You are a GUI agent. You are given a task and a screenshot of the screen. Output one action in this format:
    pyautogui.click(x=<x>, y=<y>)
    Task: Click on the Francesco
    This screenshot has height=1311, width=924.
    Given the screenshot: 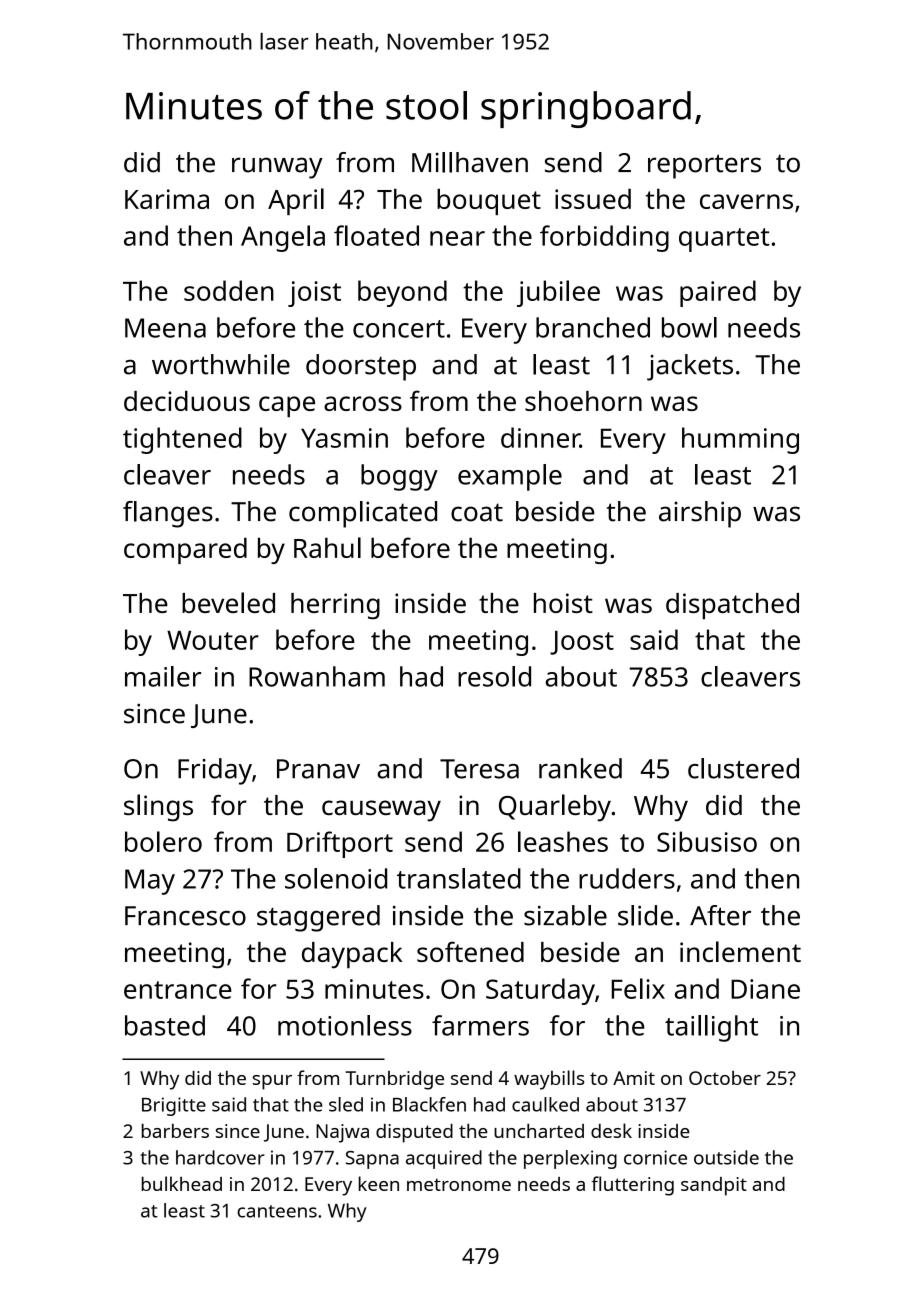 What is the action you would take?
    pyautogui.click(x=185, y=916)
